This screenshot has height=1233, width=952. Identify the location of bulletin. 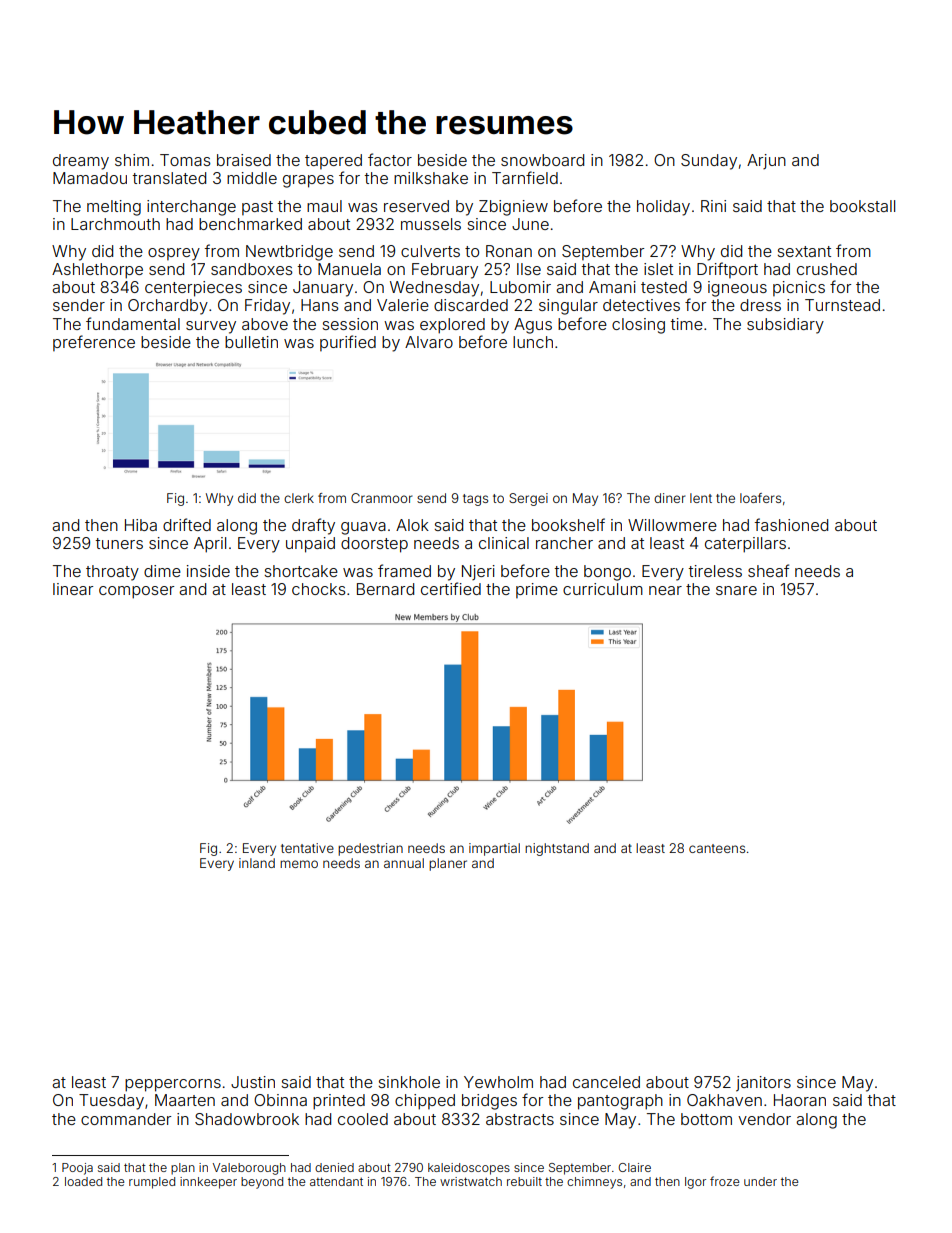
(251, 342).
